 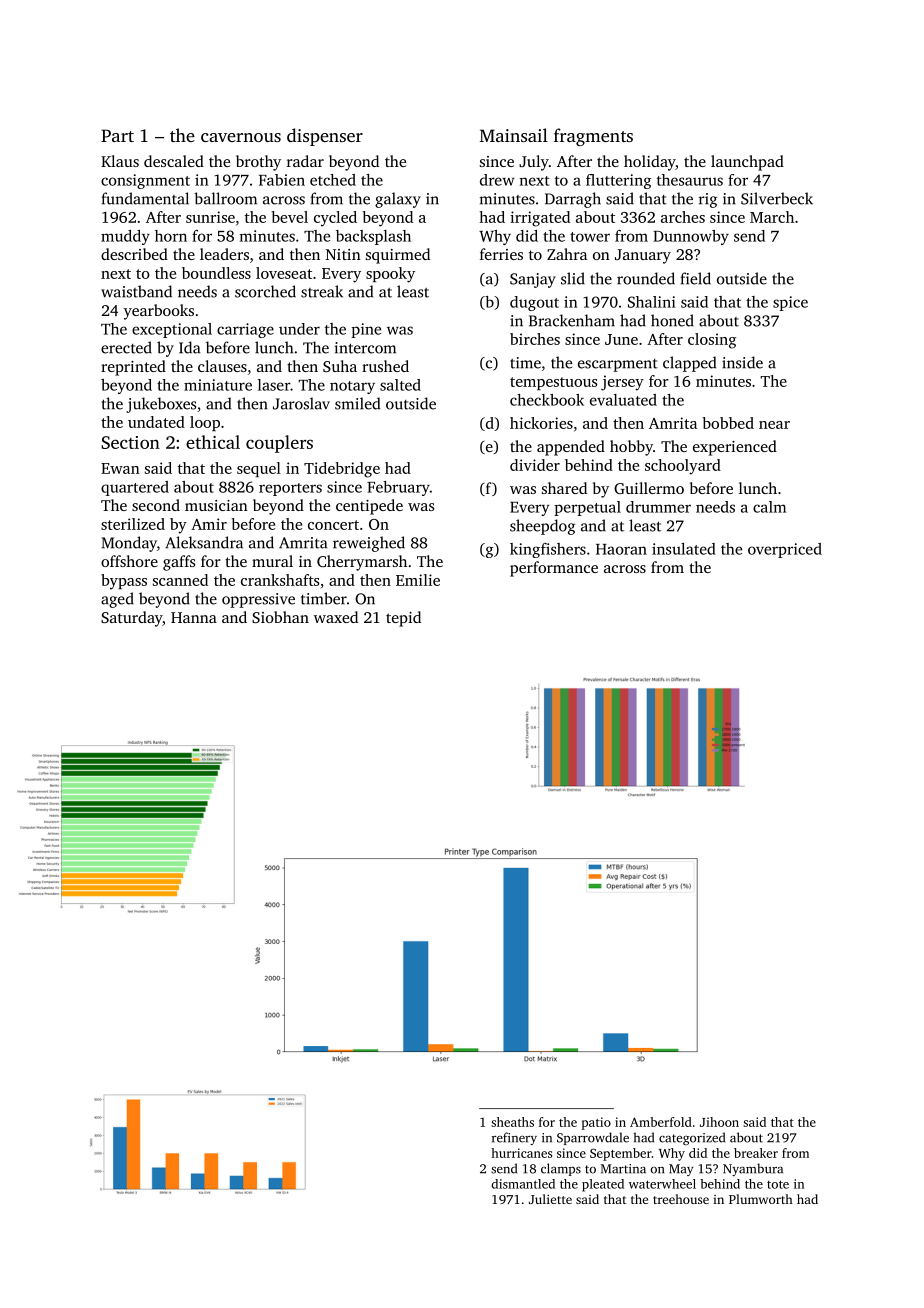 I want to click on sheaths, so click(x=512, y=1122).
